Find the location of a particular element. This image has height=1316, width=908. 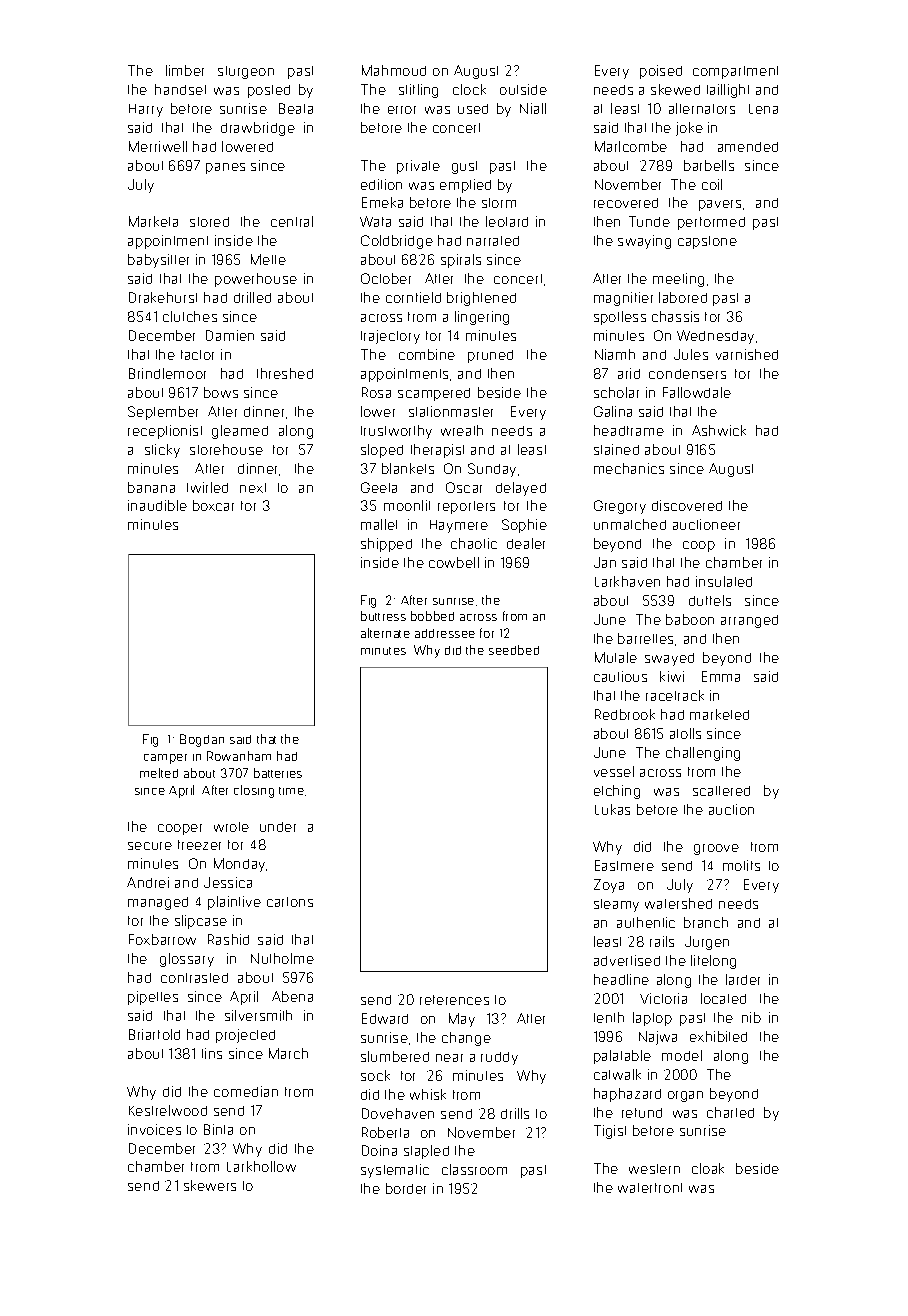

Jessica is located at coordinates (228, 882).
